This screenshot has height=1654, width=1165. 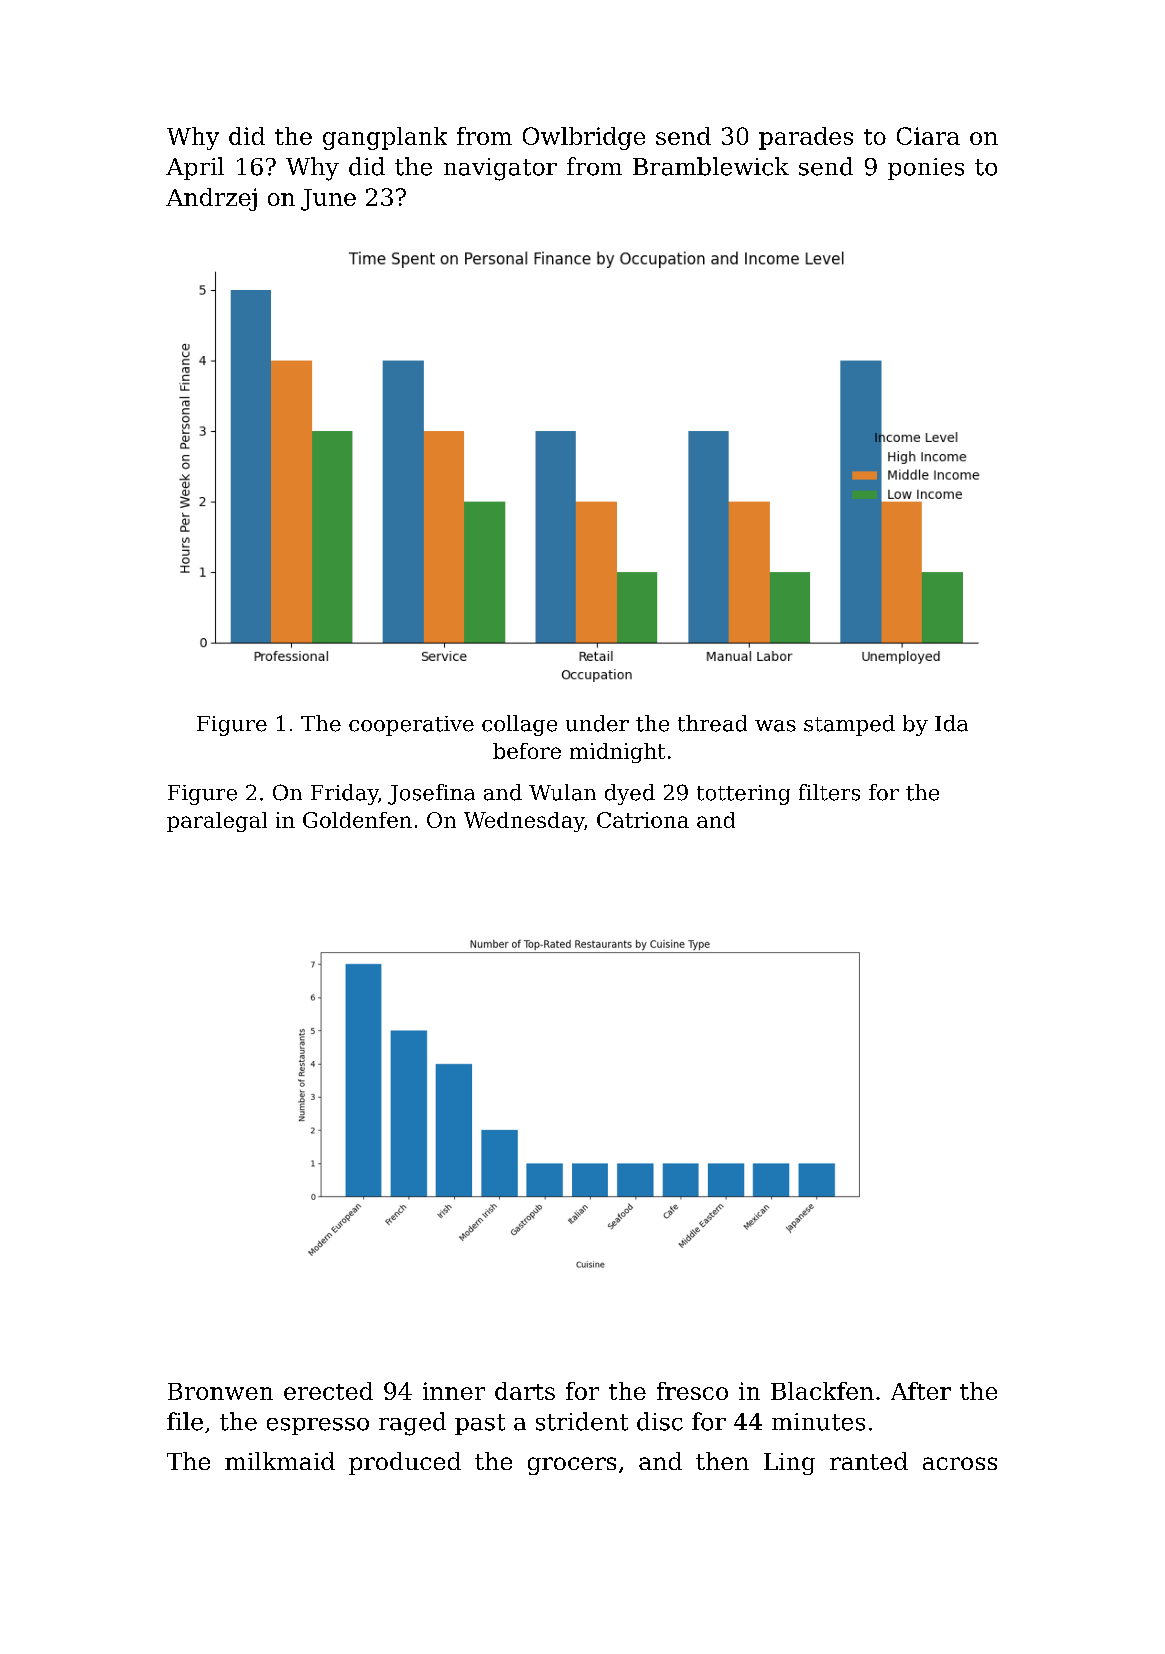 I want to click on was, so click(x=775, y=726).
